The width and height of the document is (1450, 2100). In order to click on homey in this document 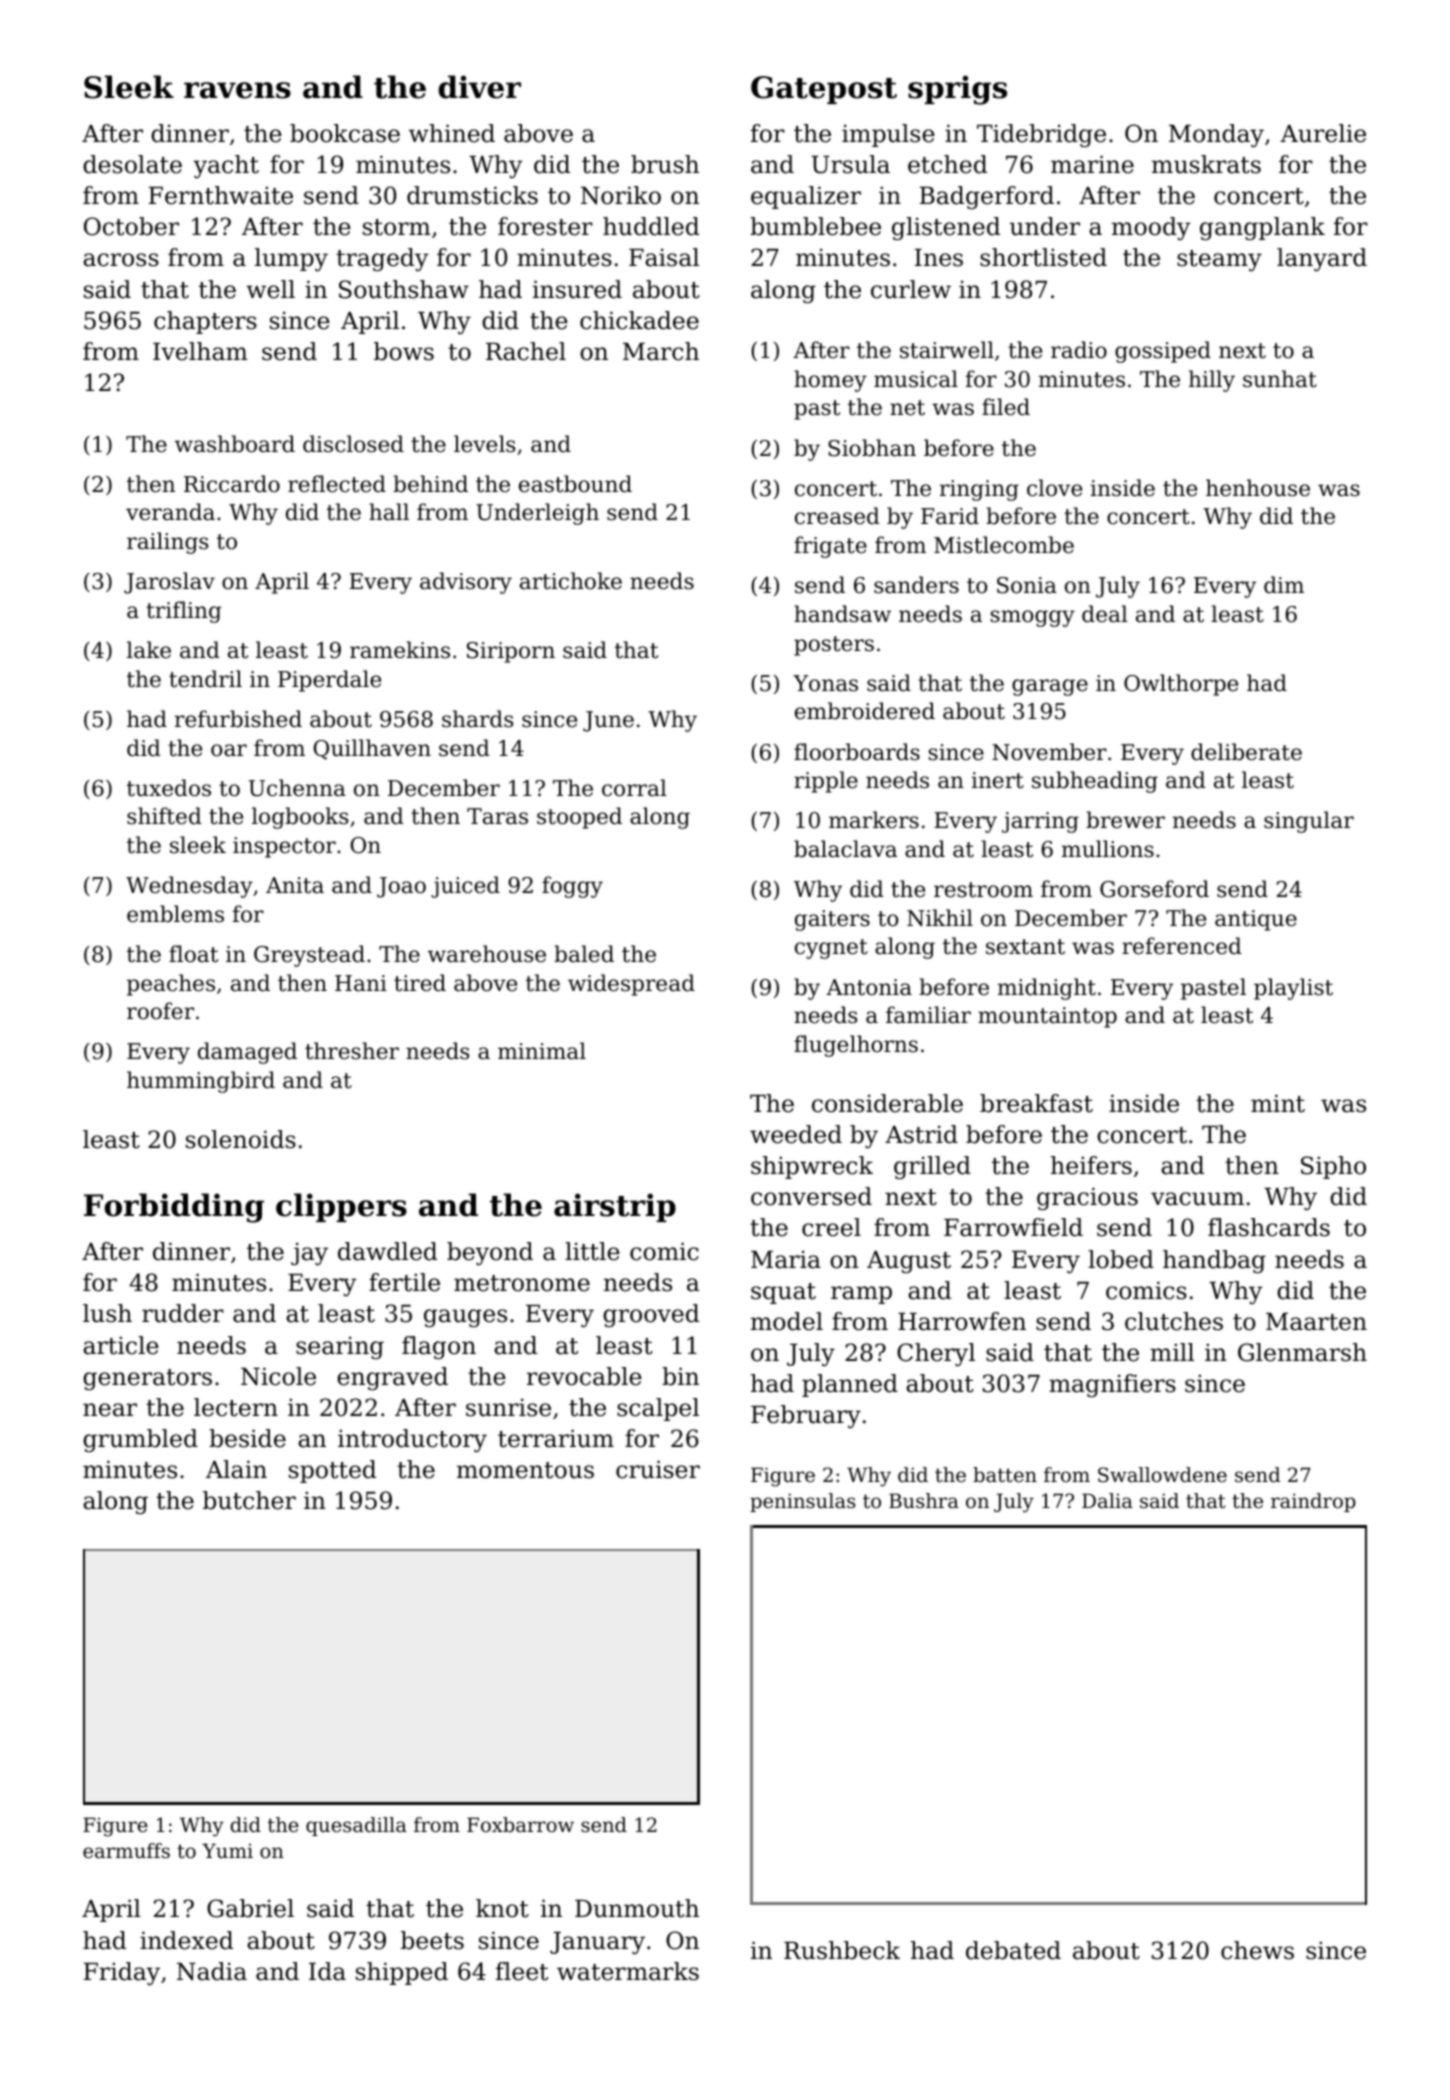, I will do `click(830, 381)`.
